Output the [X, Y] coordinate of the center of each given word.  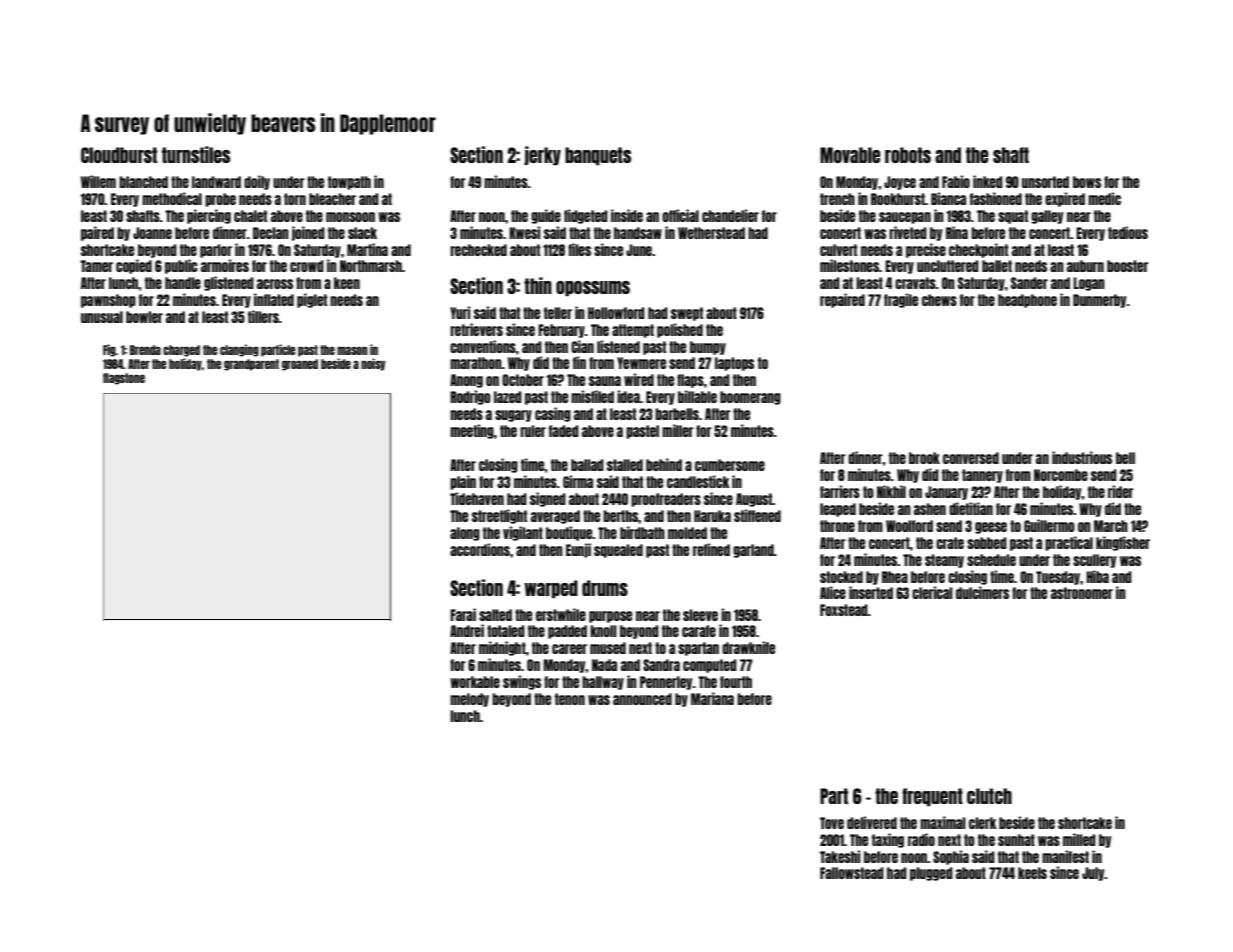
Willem [98, 181]
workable [475, 682]
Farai [463, 614]
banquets [598, 156]
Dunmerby [1099, 301]
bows [1087, 182]
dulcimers [982, 592]
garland [753, 551]
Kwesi [524, 232]
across [275, 284]
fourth [736, 682]
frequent [932, 797]
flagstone [124, 379]
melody [469, 700]
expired [1065, 199]
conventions [483, 346]
